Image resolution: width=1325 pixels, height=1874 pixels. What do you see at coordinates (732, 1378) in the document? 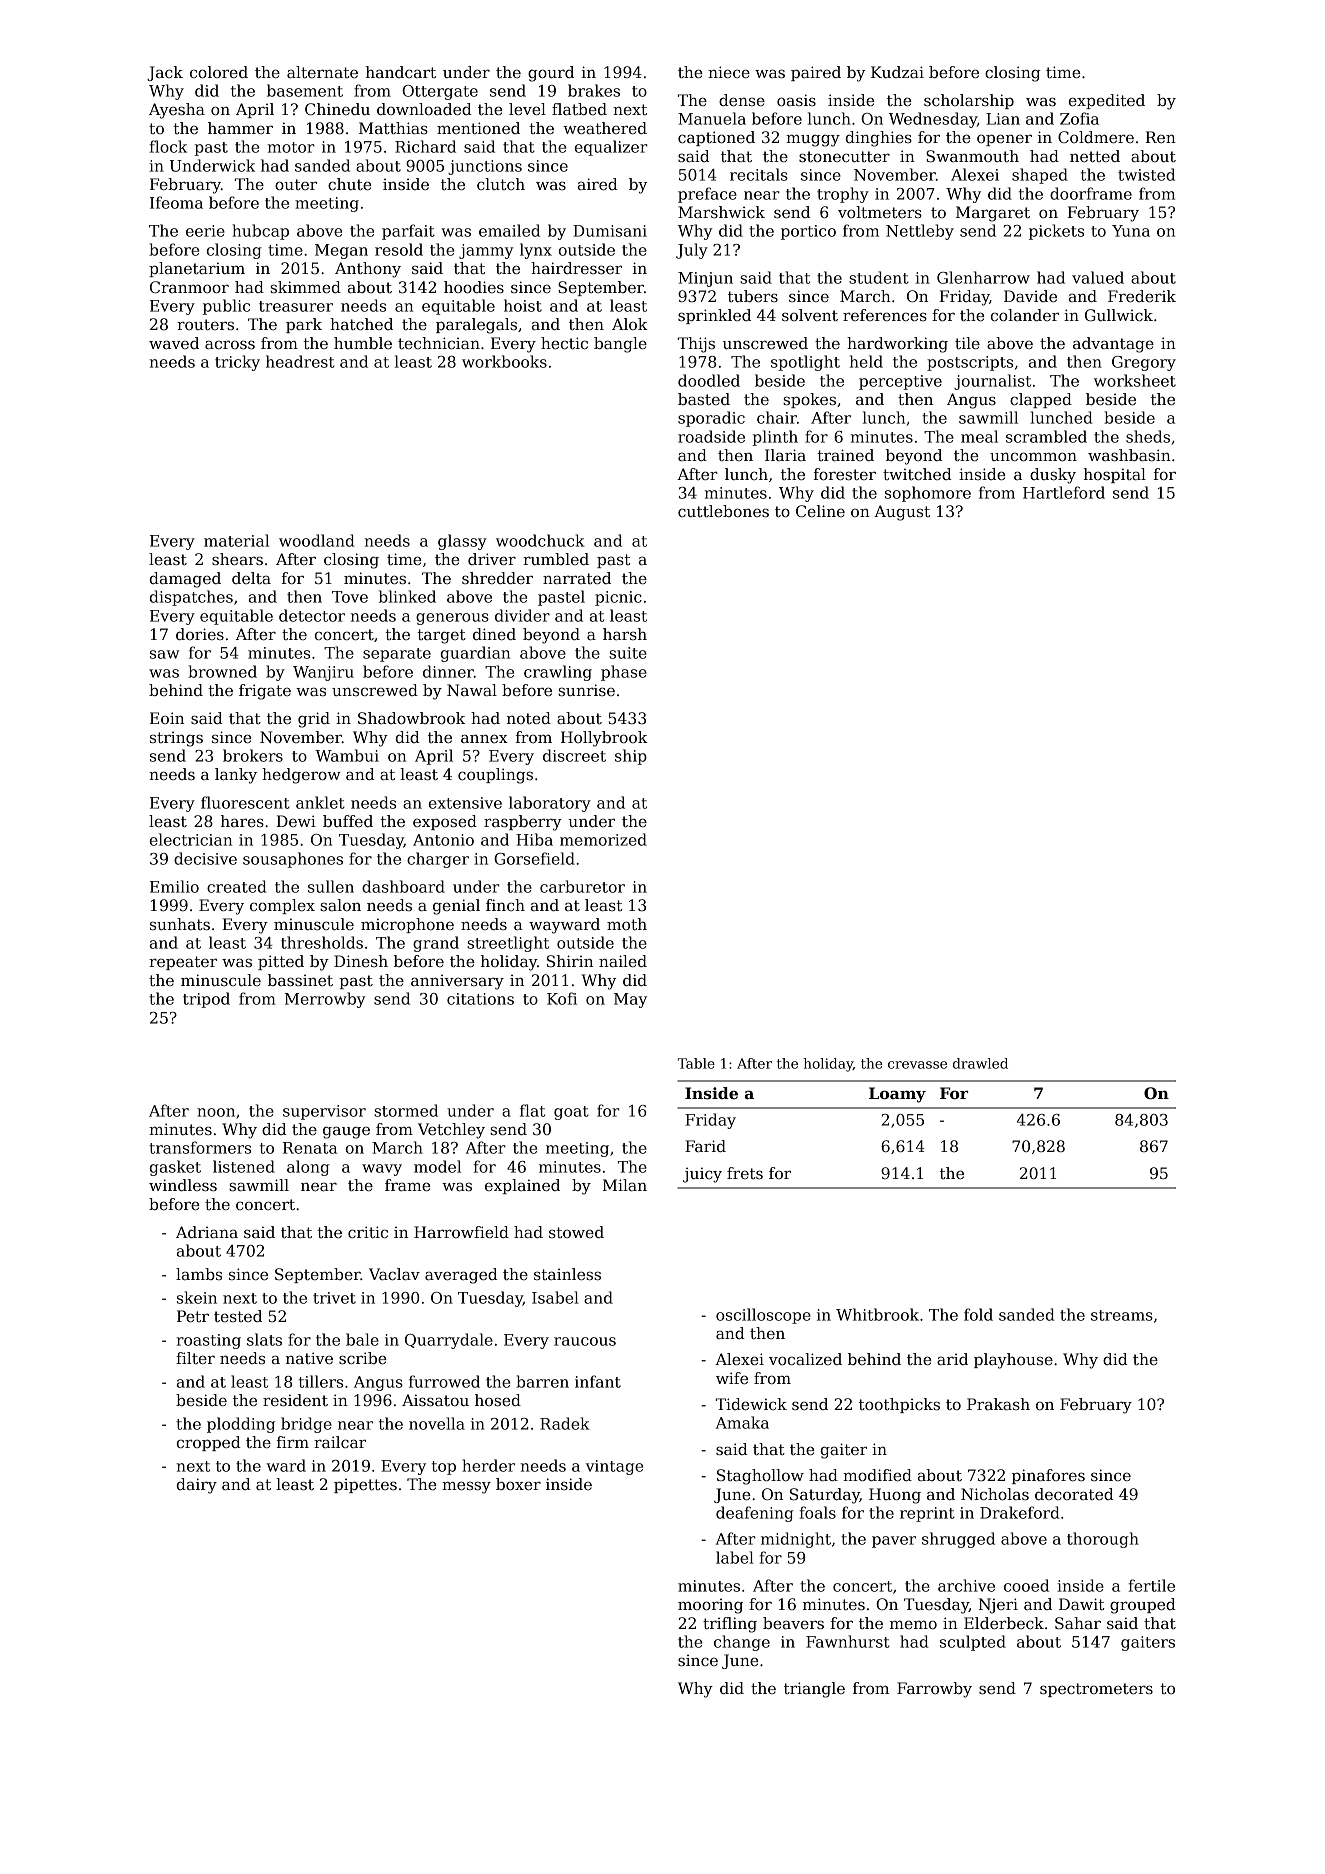
I see `wife` at bounding box center [732, 1378].
